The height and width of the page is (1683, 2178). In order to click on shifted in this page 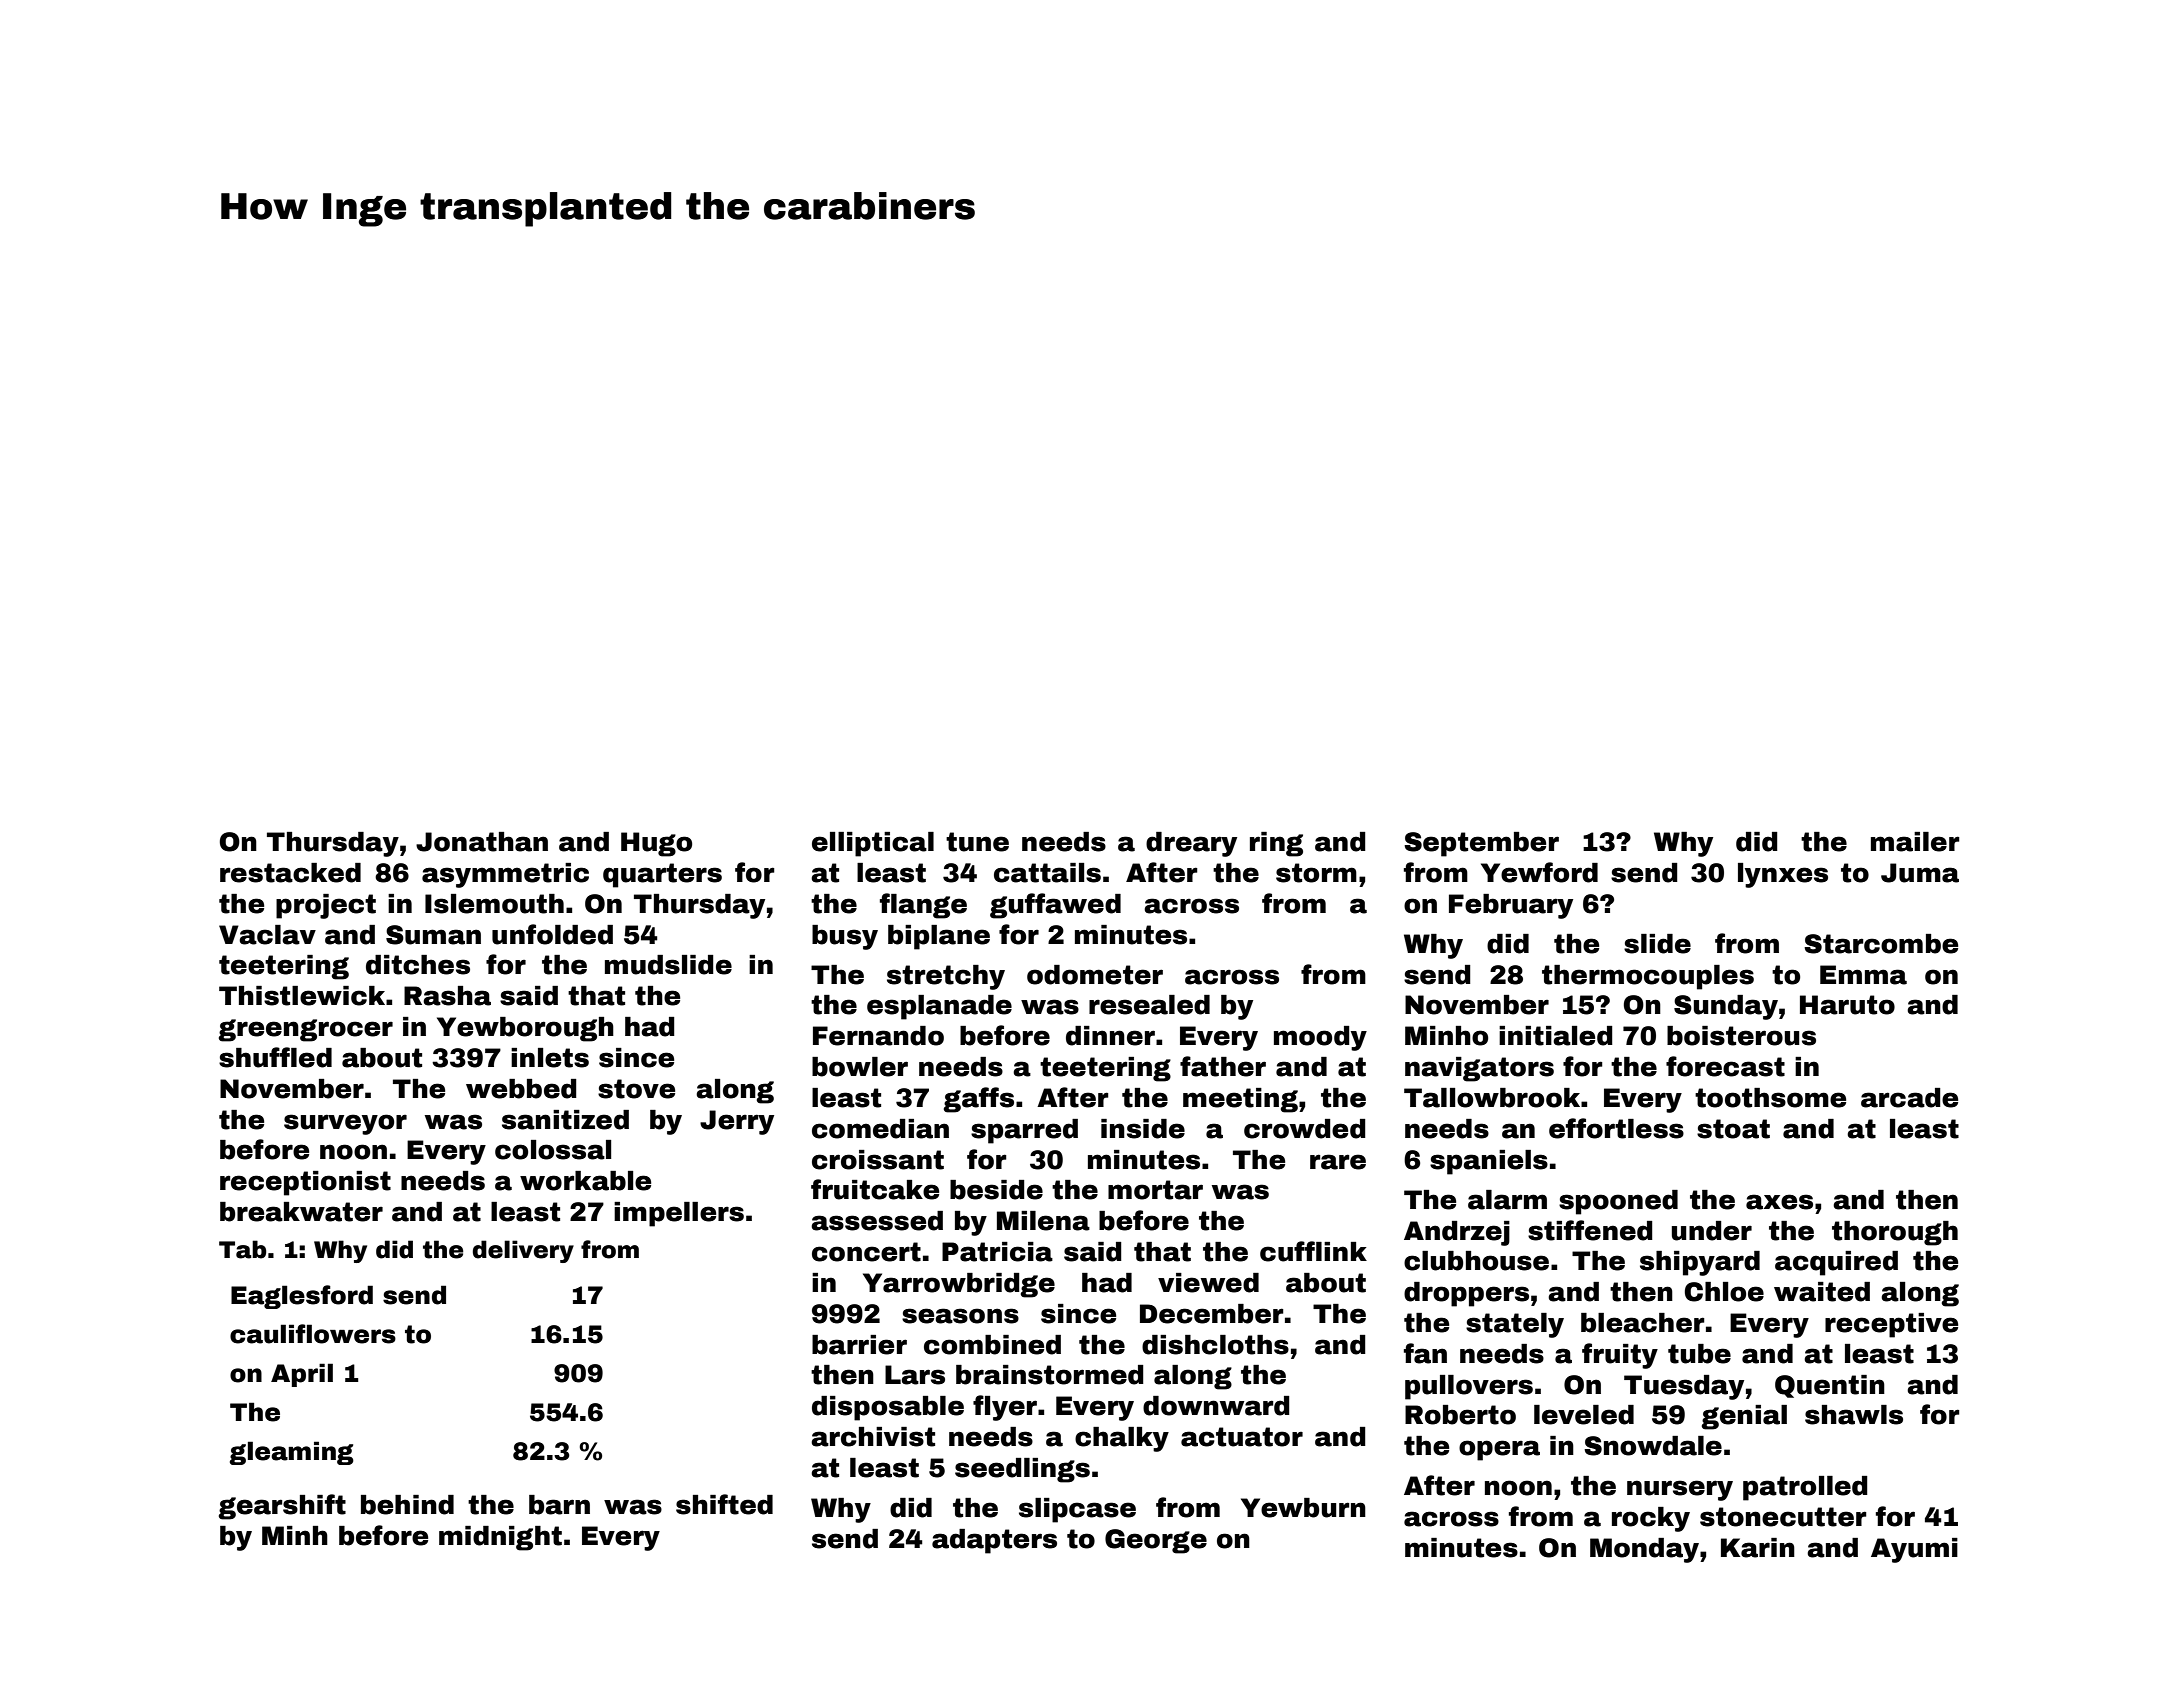, I will do `click(724, 1504)`.
